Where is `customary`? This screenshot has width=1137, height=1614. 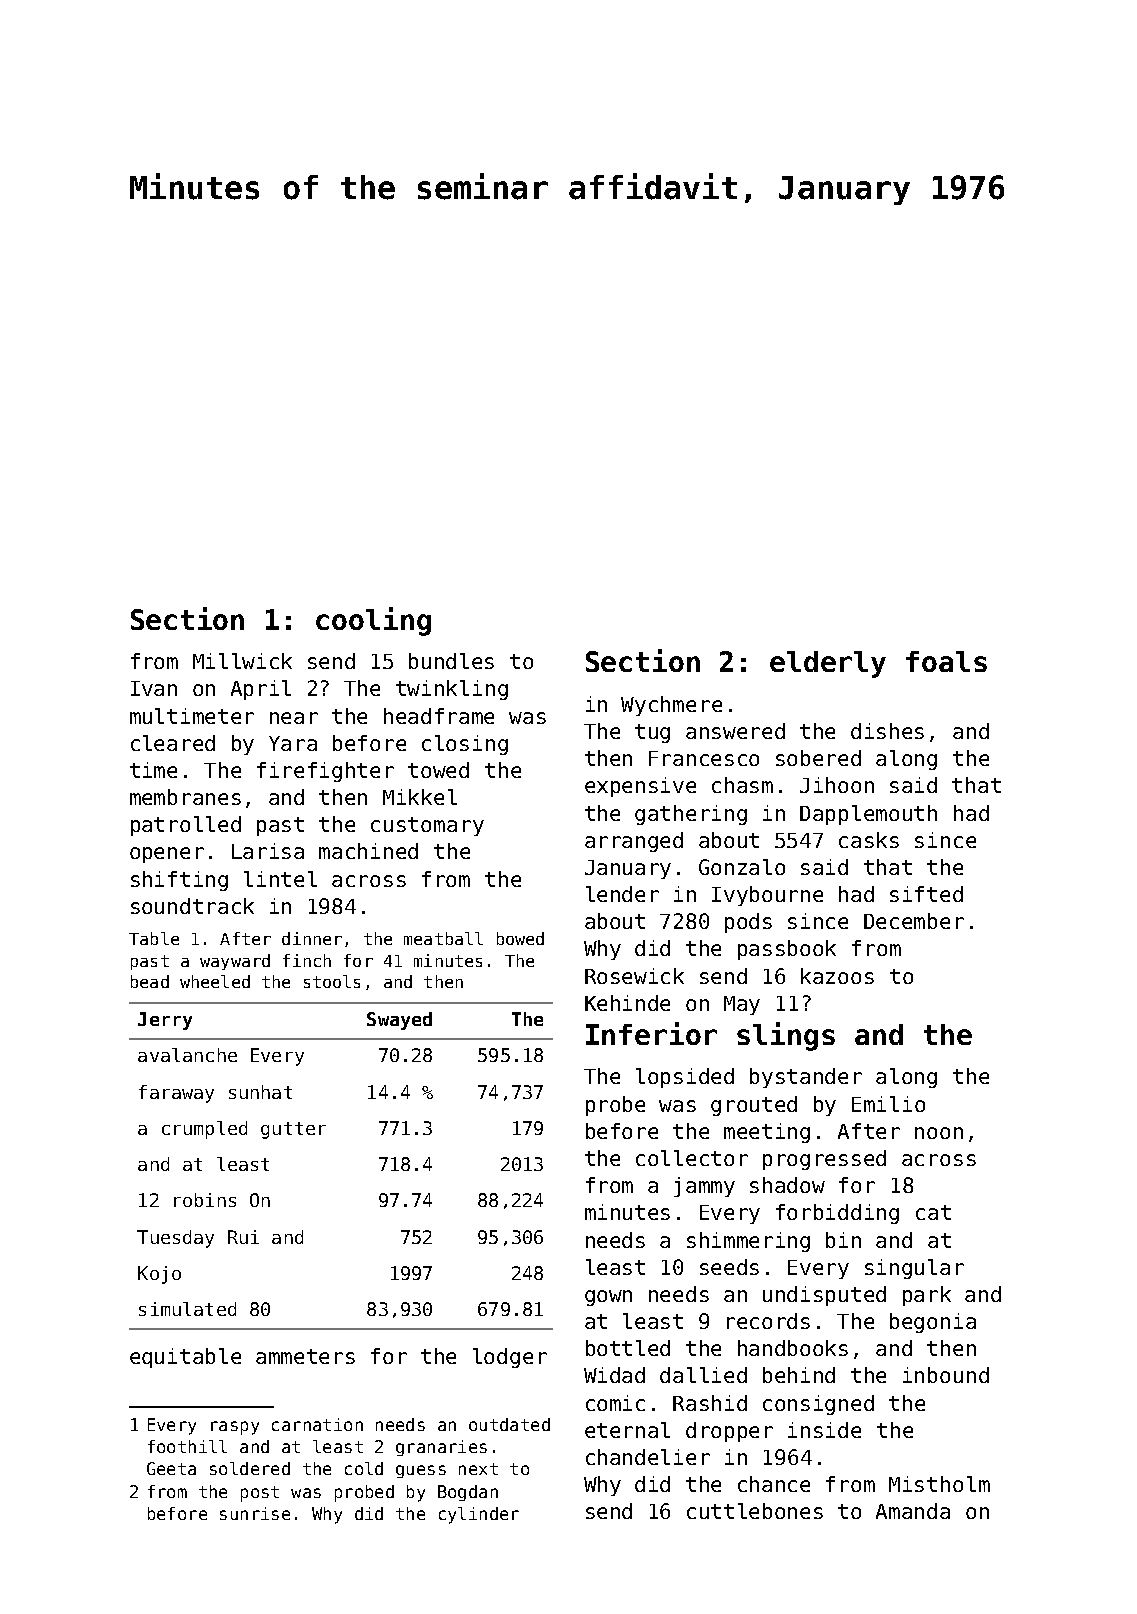
customary is located at coordinates (427, 826).
